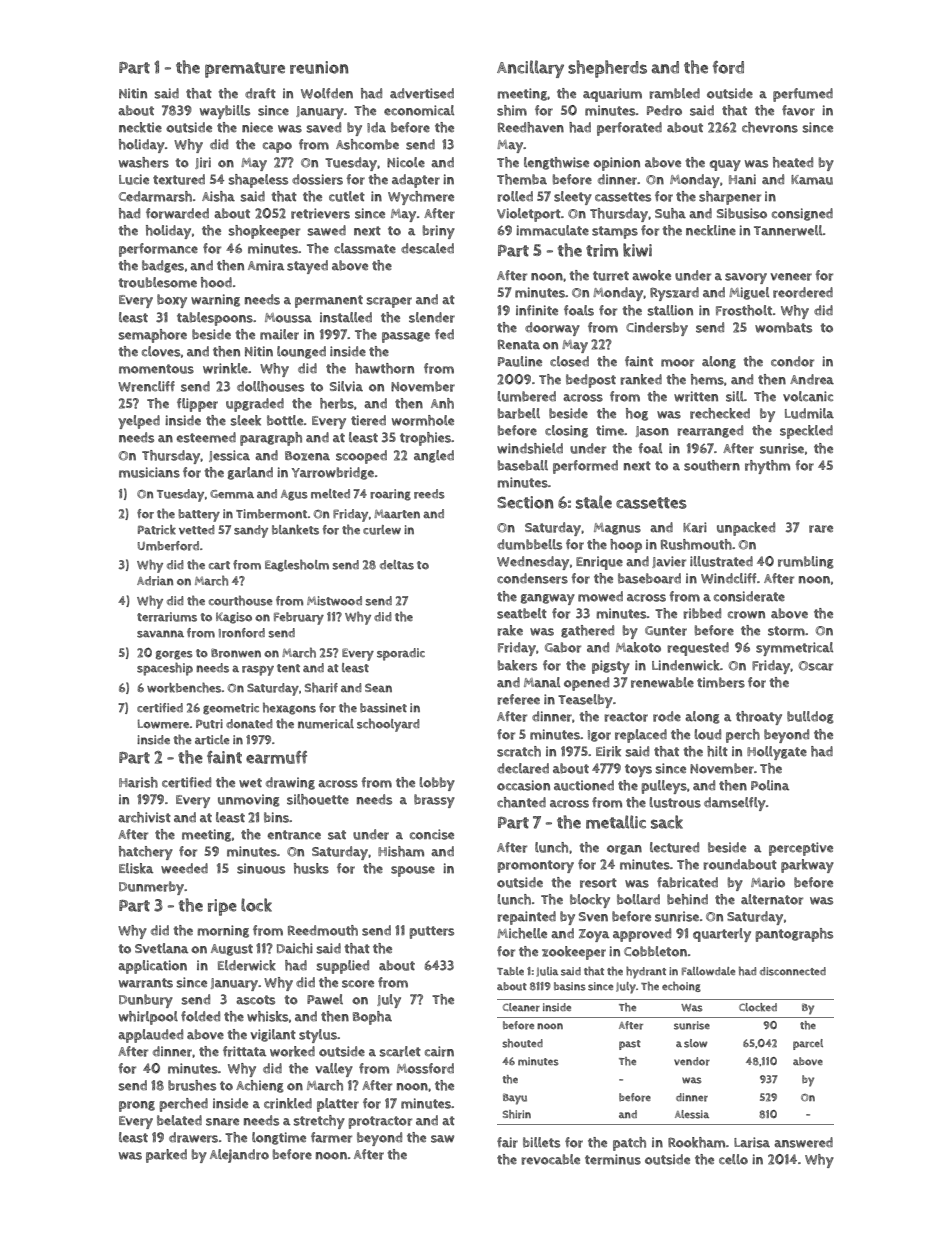 The height and width of the screenshot is (1233, 952). What do you see at coordinates (728, 578) in the screenshot?
I see `Windcliff` at bounding box center [728, 578].
